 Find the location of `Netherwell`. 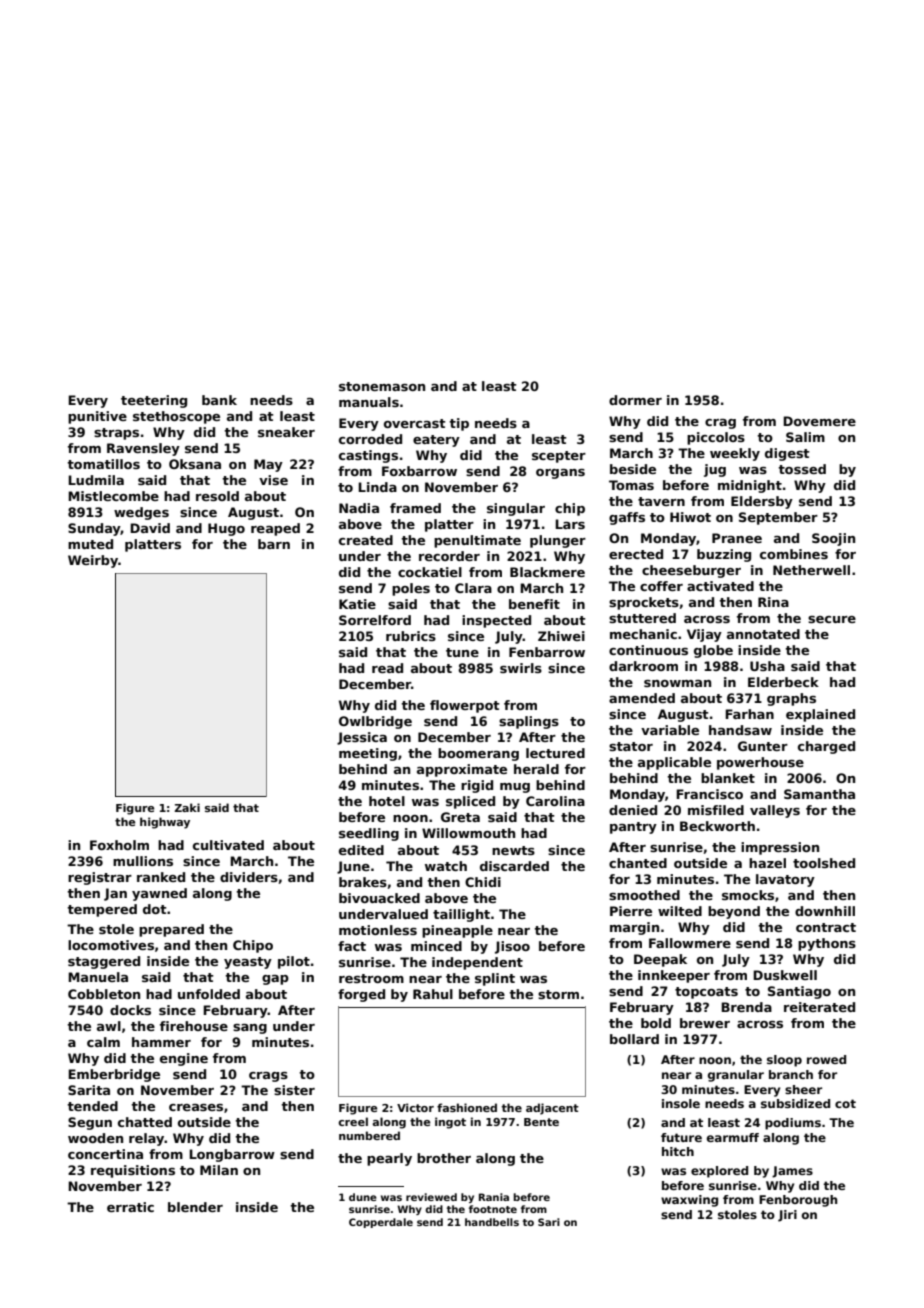

Netherwell is located at coordinates (811, 570).
